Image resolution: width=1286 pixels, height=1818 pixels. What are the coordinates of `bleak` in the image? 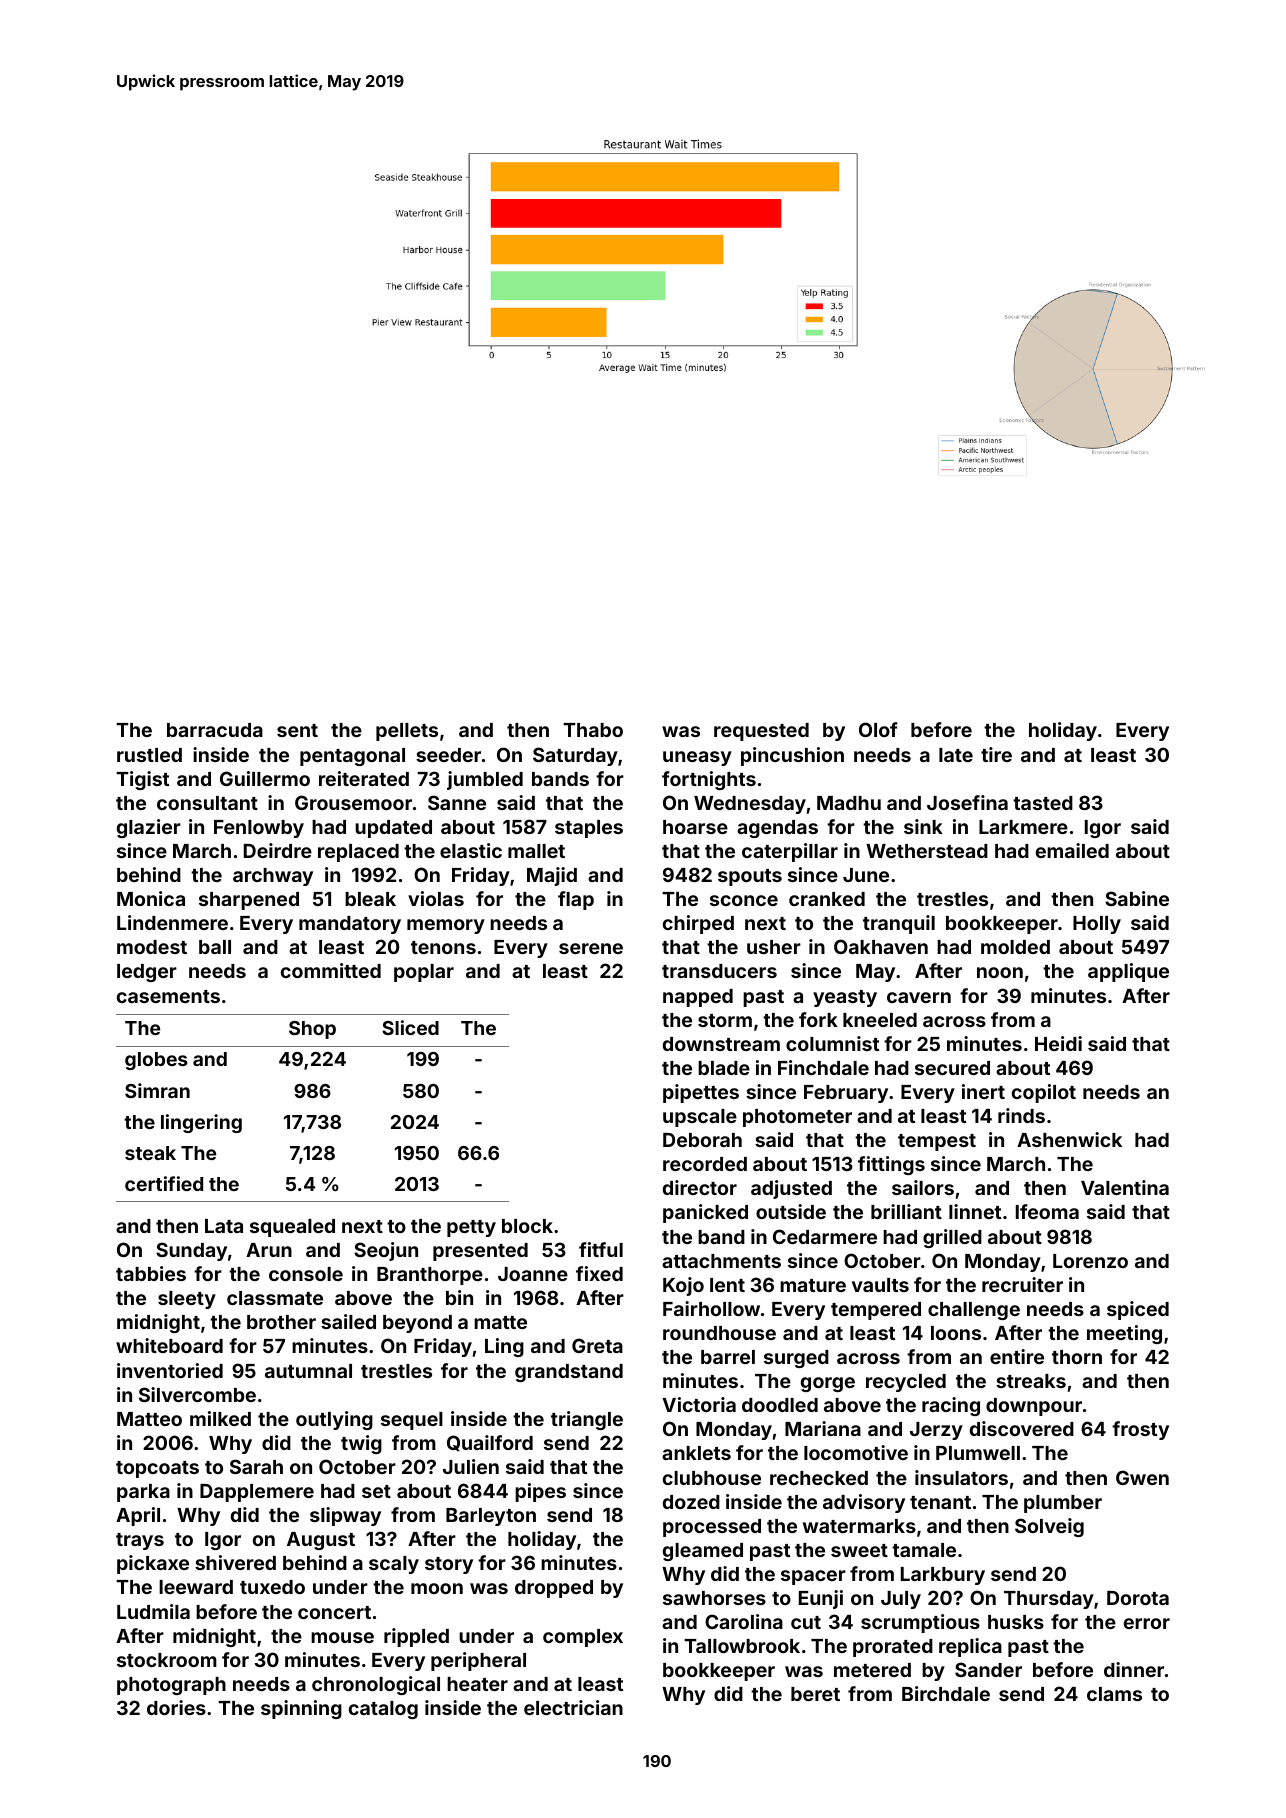 It's located at (370, 899).
